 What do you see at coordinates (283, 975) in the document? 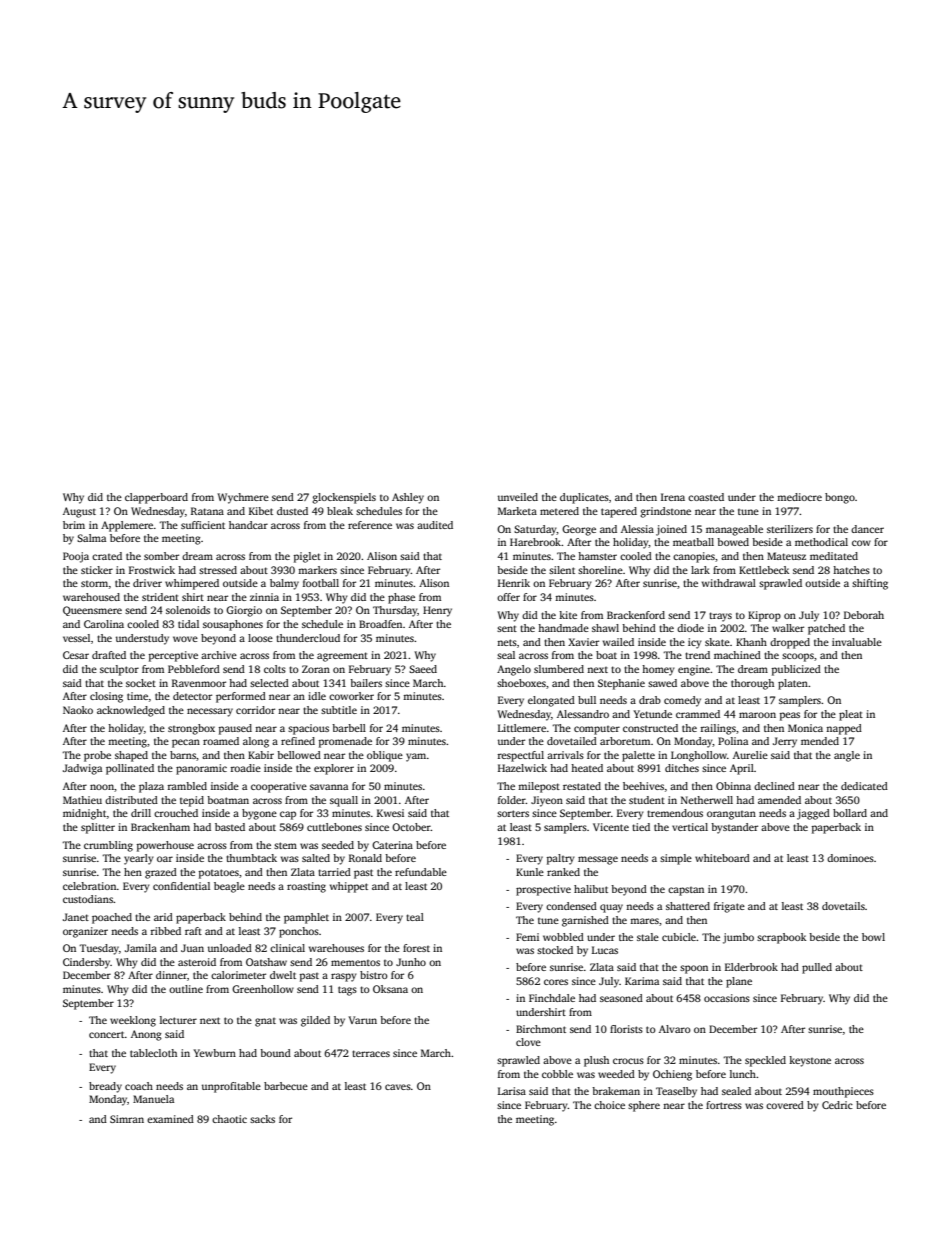
I see `dwelt` at bounding box center [283, 975].
